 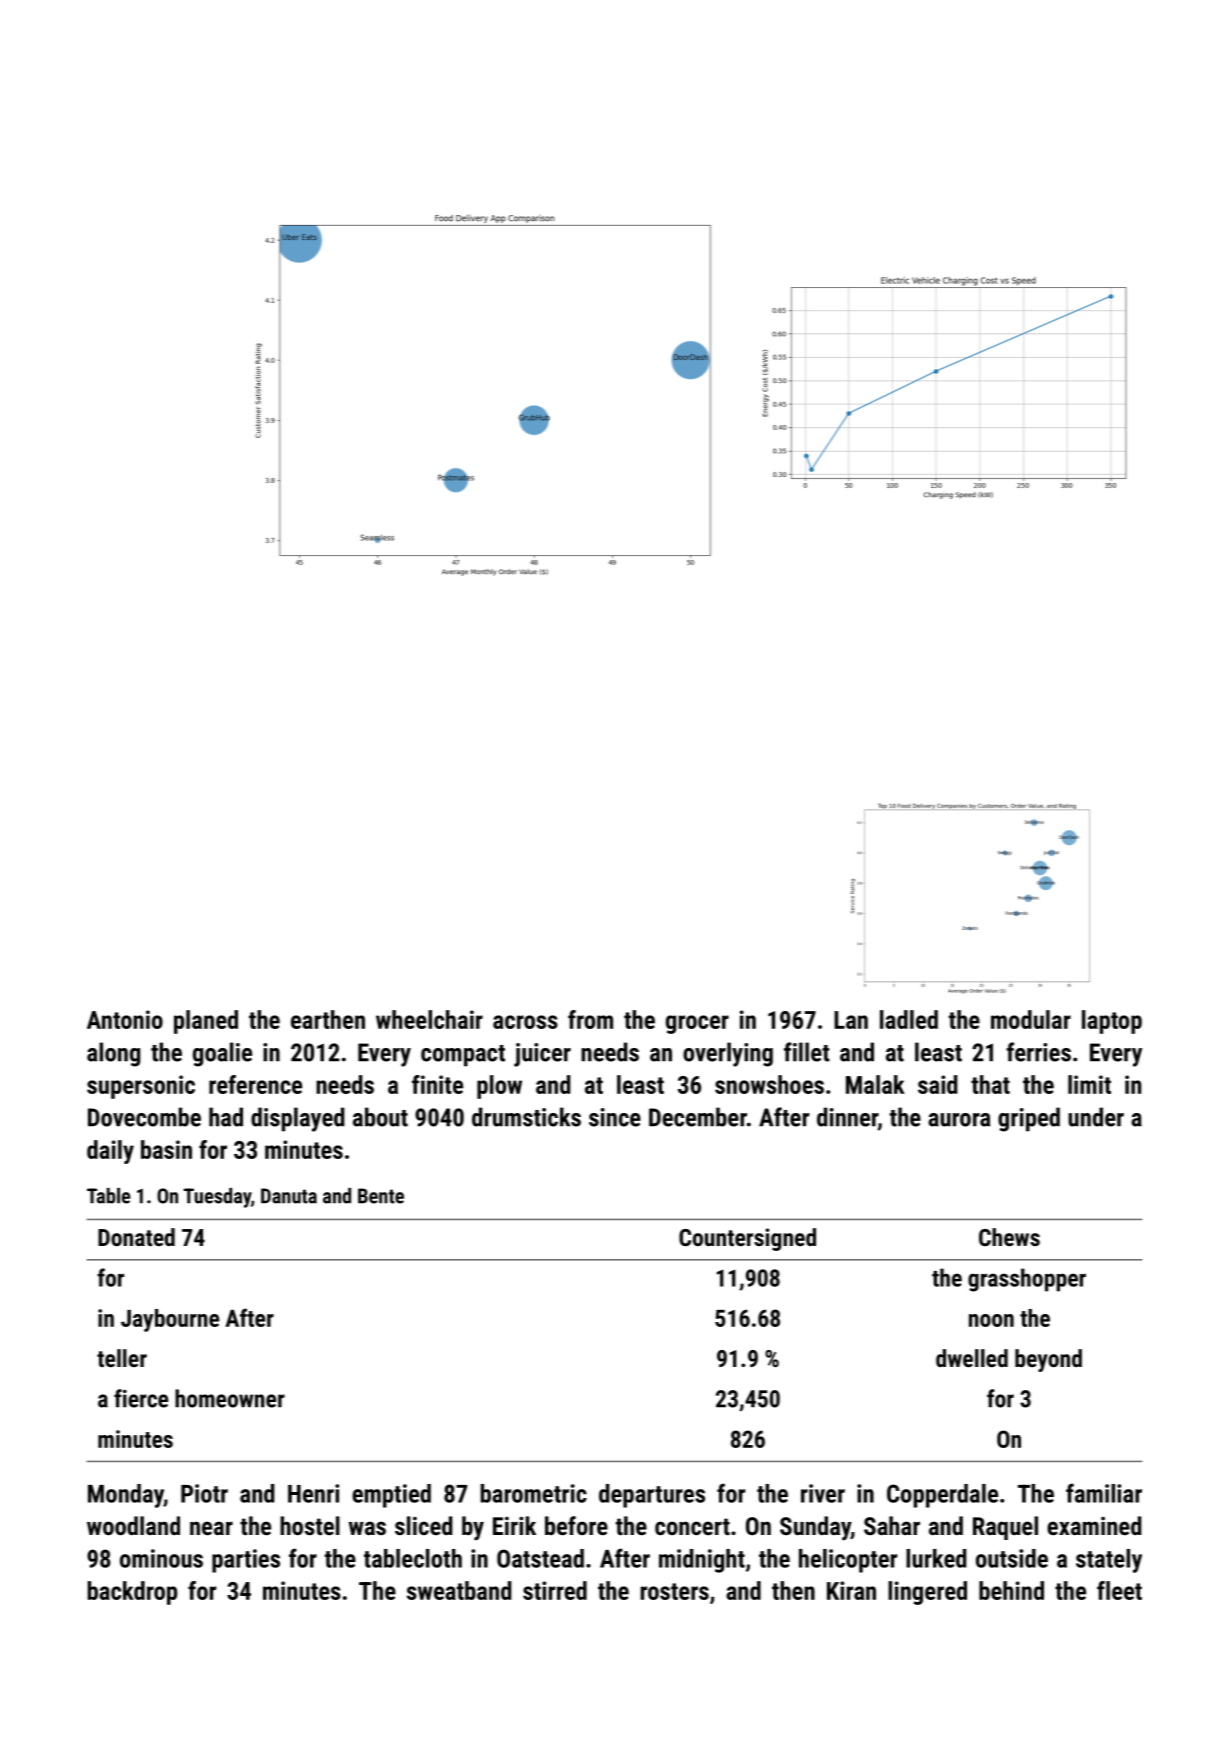 What do you see at coordinates (909, 1019) in the screenshot?
I see `ladled` at bounding box center [909, 1019].
